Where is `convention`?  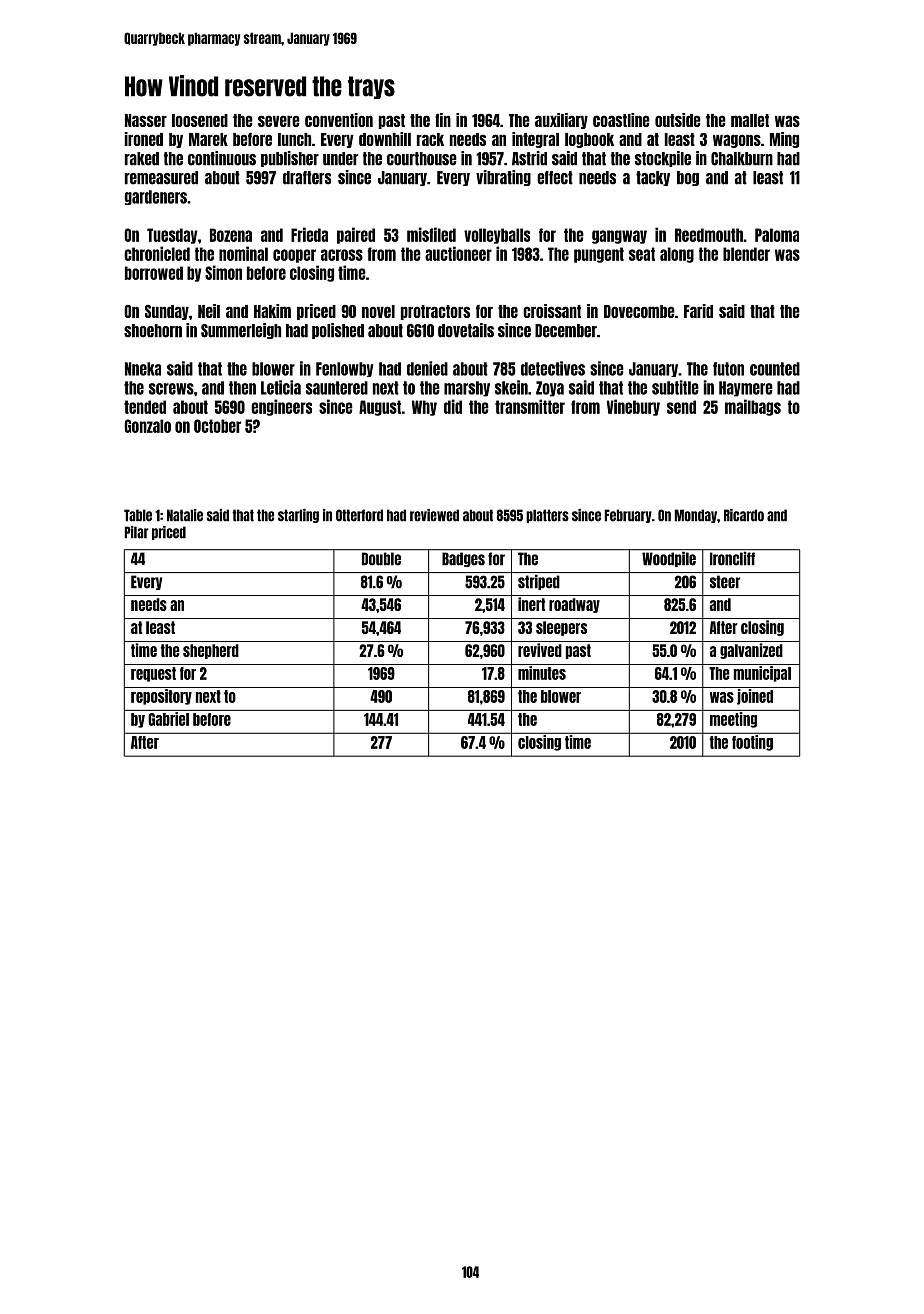 convention is located at coordinates (339, 120).
